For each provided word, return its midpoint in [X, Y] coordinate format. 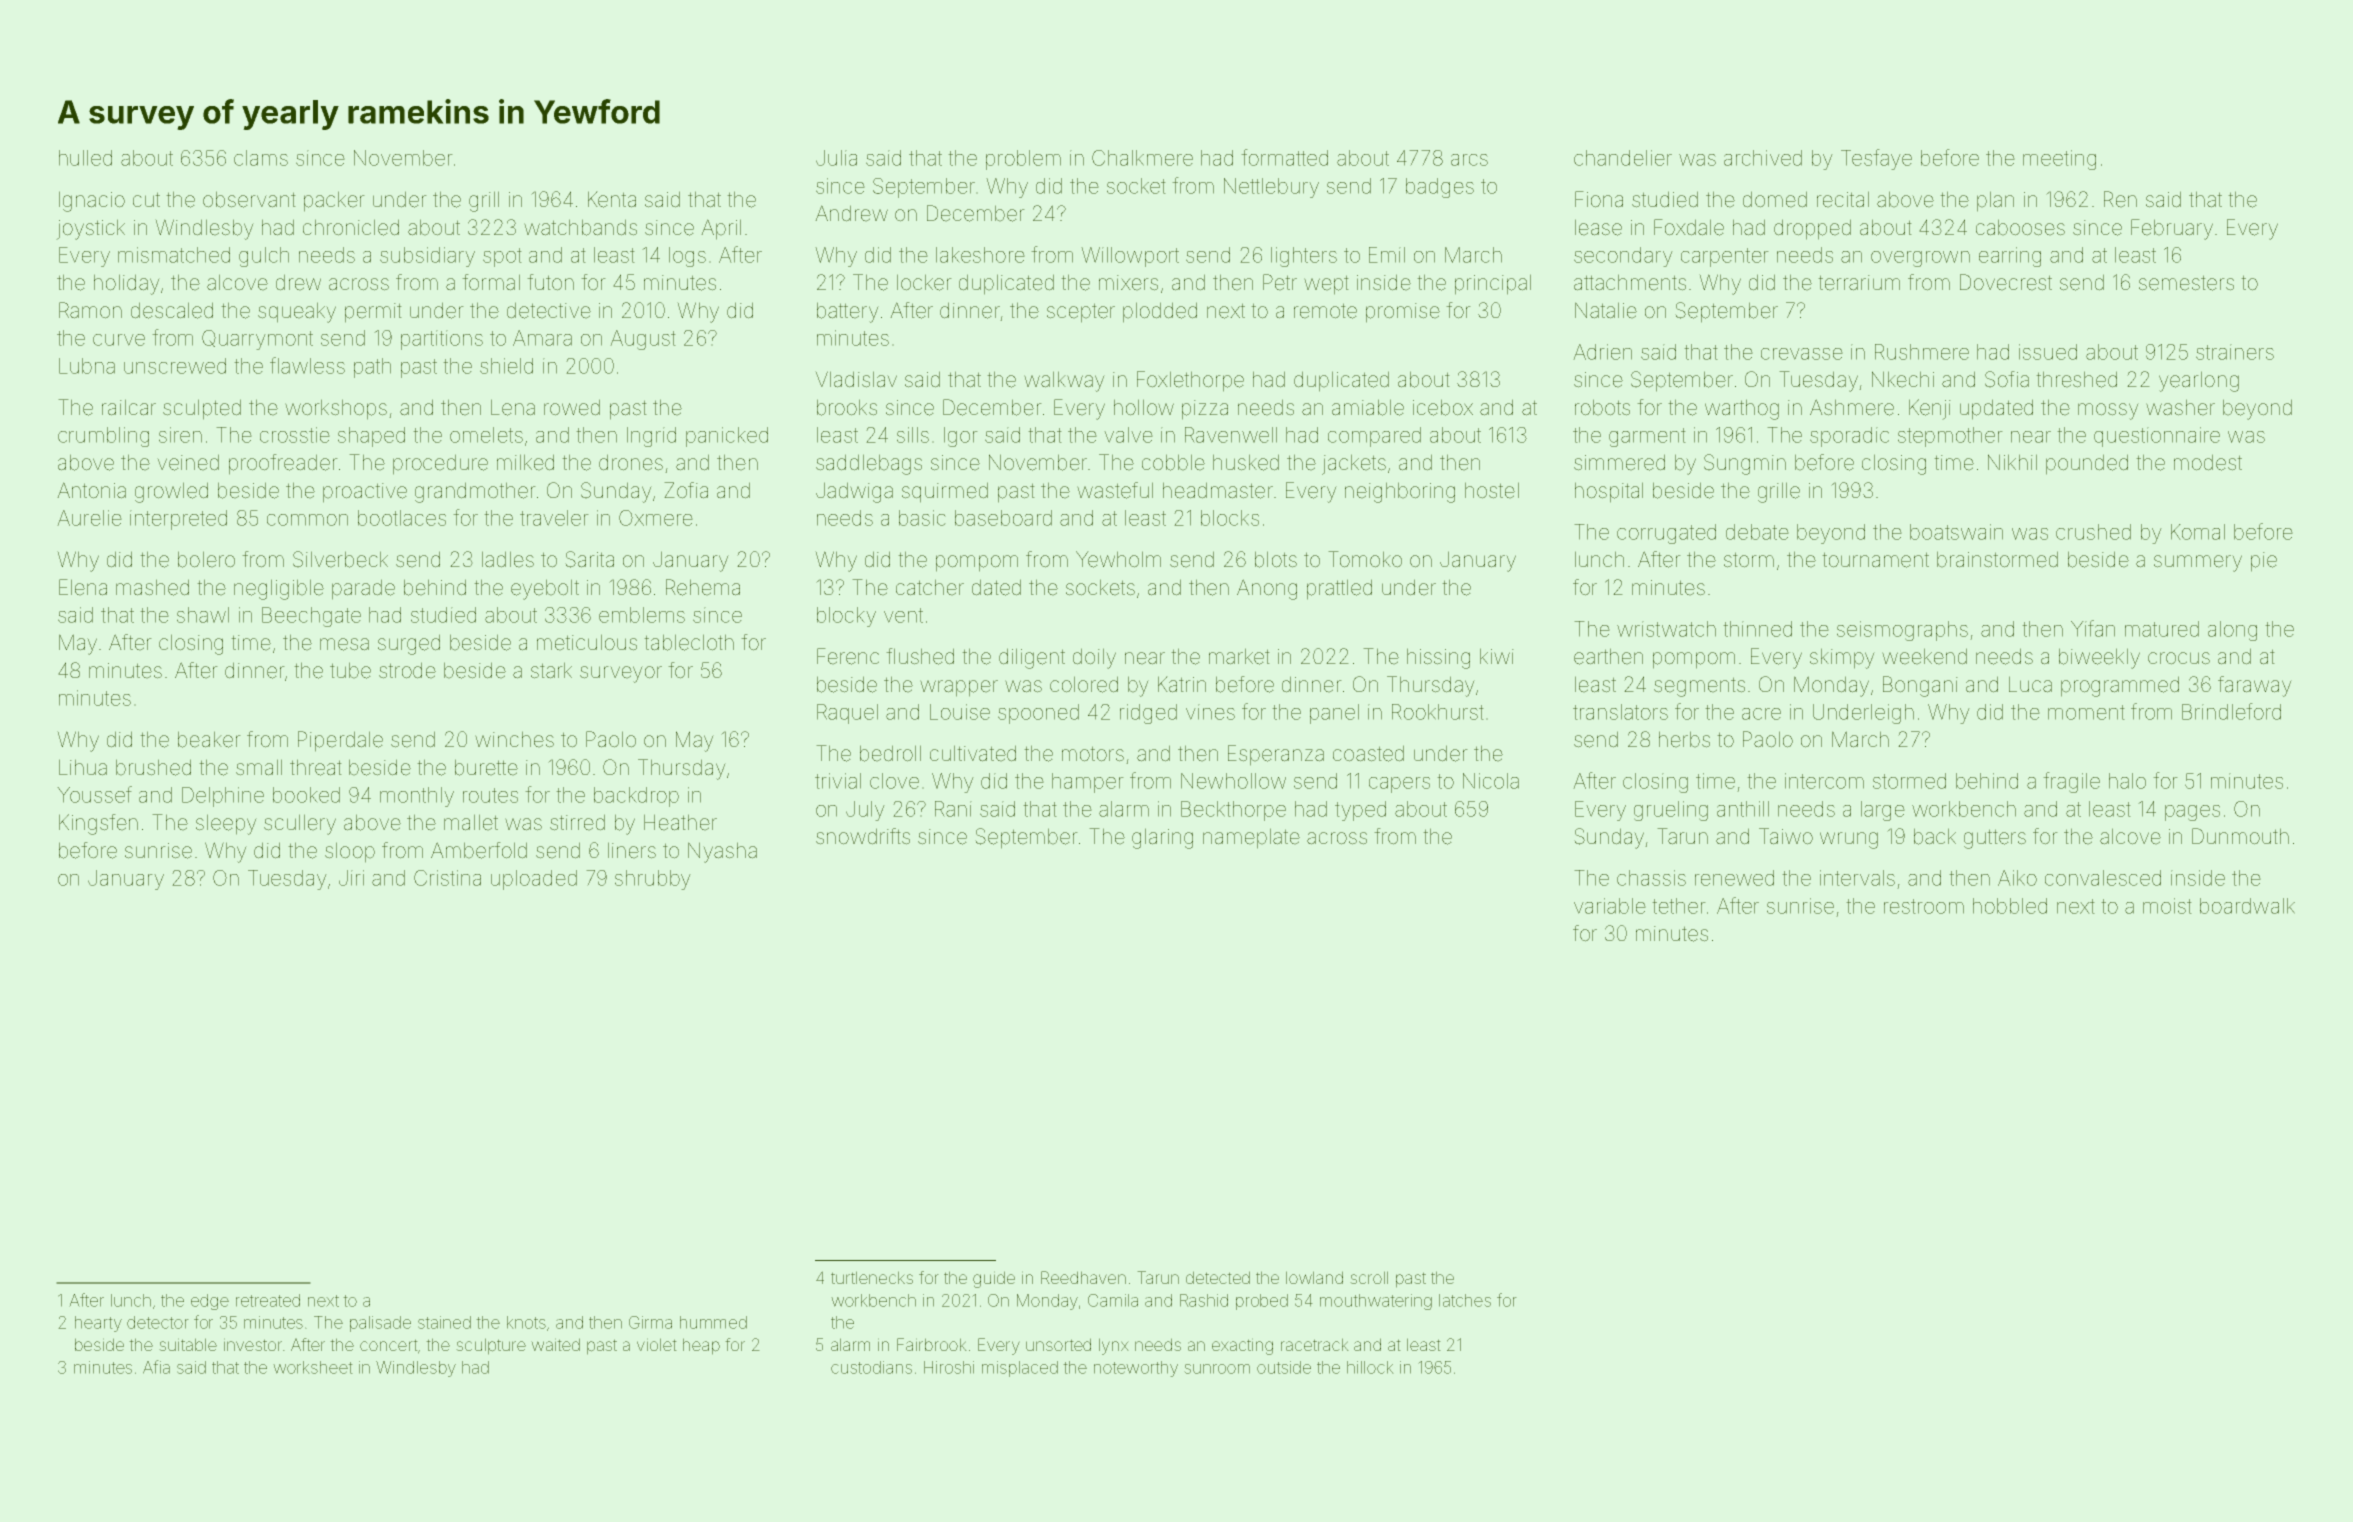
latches [1465, 1300]
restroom [1924, 906]
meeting [2059, 160]
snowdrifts [863, 836]
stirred [577, 822]
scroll [1369, 1277]
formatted [1284, 157]
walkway [1064, 381]
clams [261, 158]
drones [631, 462]
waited [555, 1344]
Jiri [351, 878]
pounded [2087, 464]
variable [1610, 906]
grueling [1671, 811]
